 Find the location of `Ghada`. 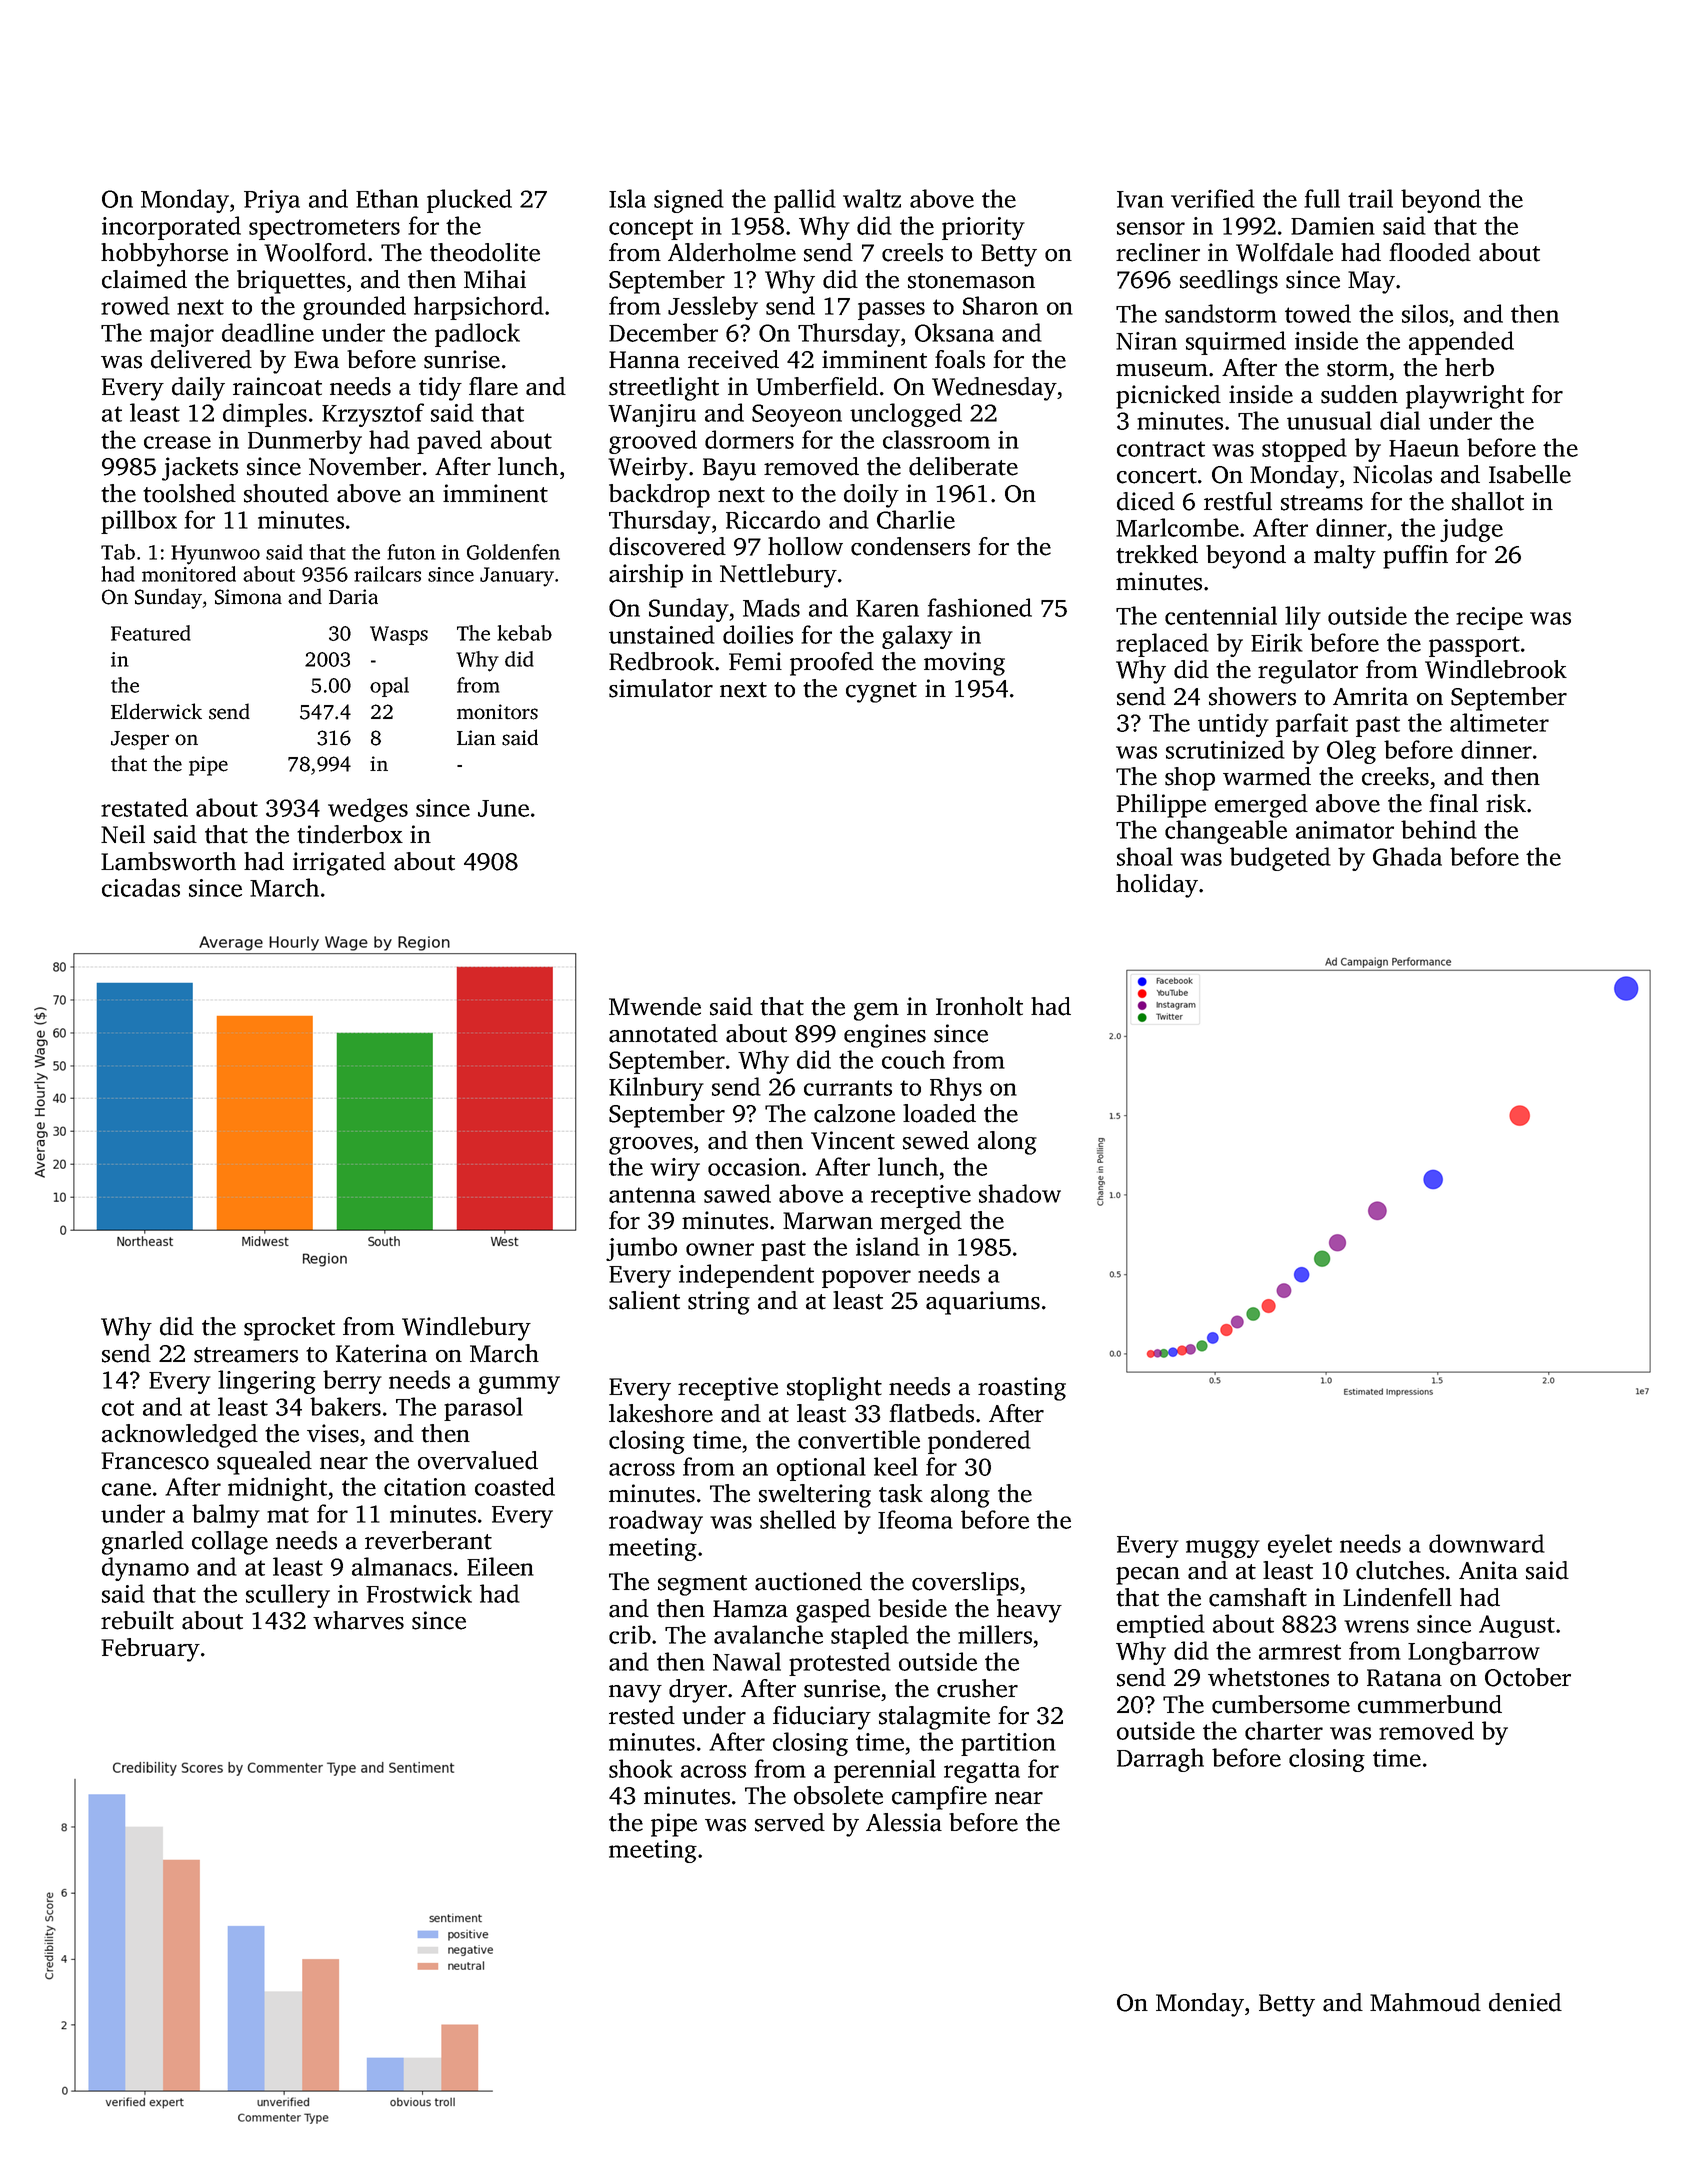

Ghada is located at coordinates (1407, 856).
